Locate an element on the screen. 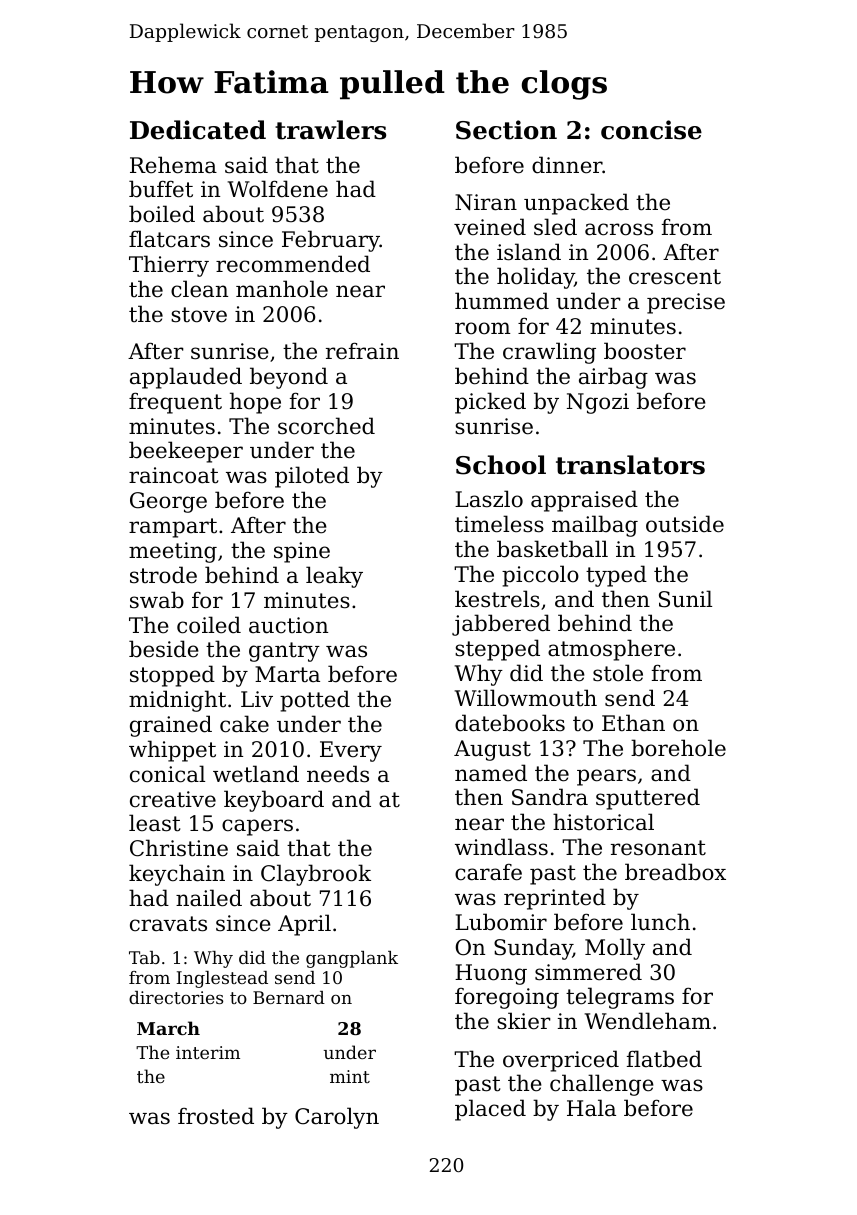  windlass is located at coordinates (501, 847).
